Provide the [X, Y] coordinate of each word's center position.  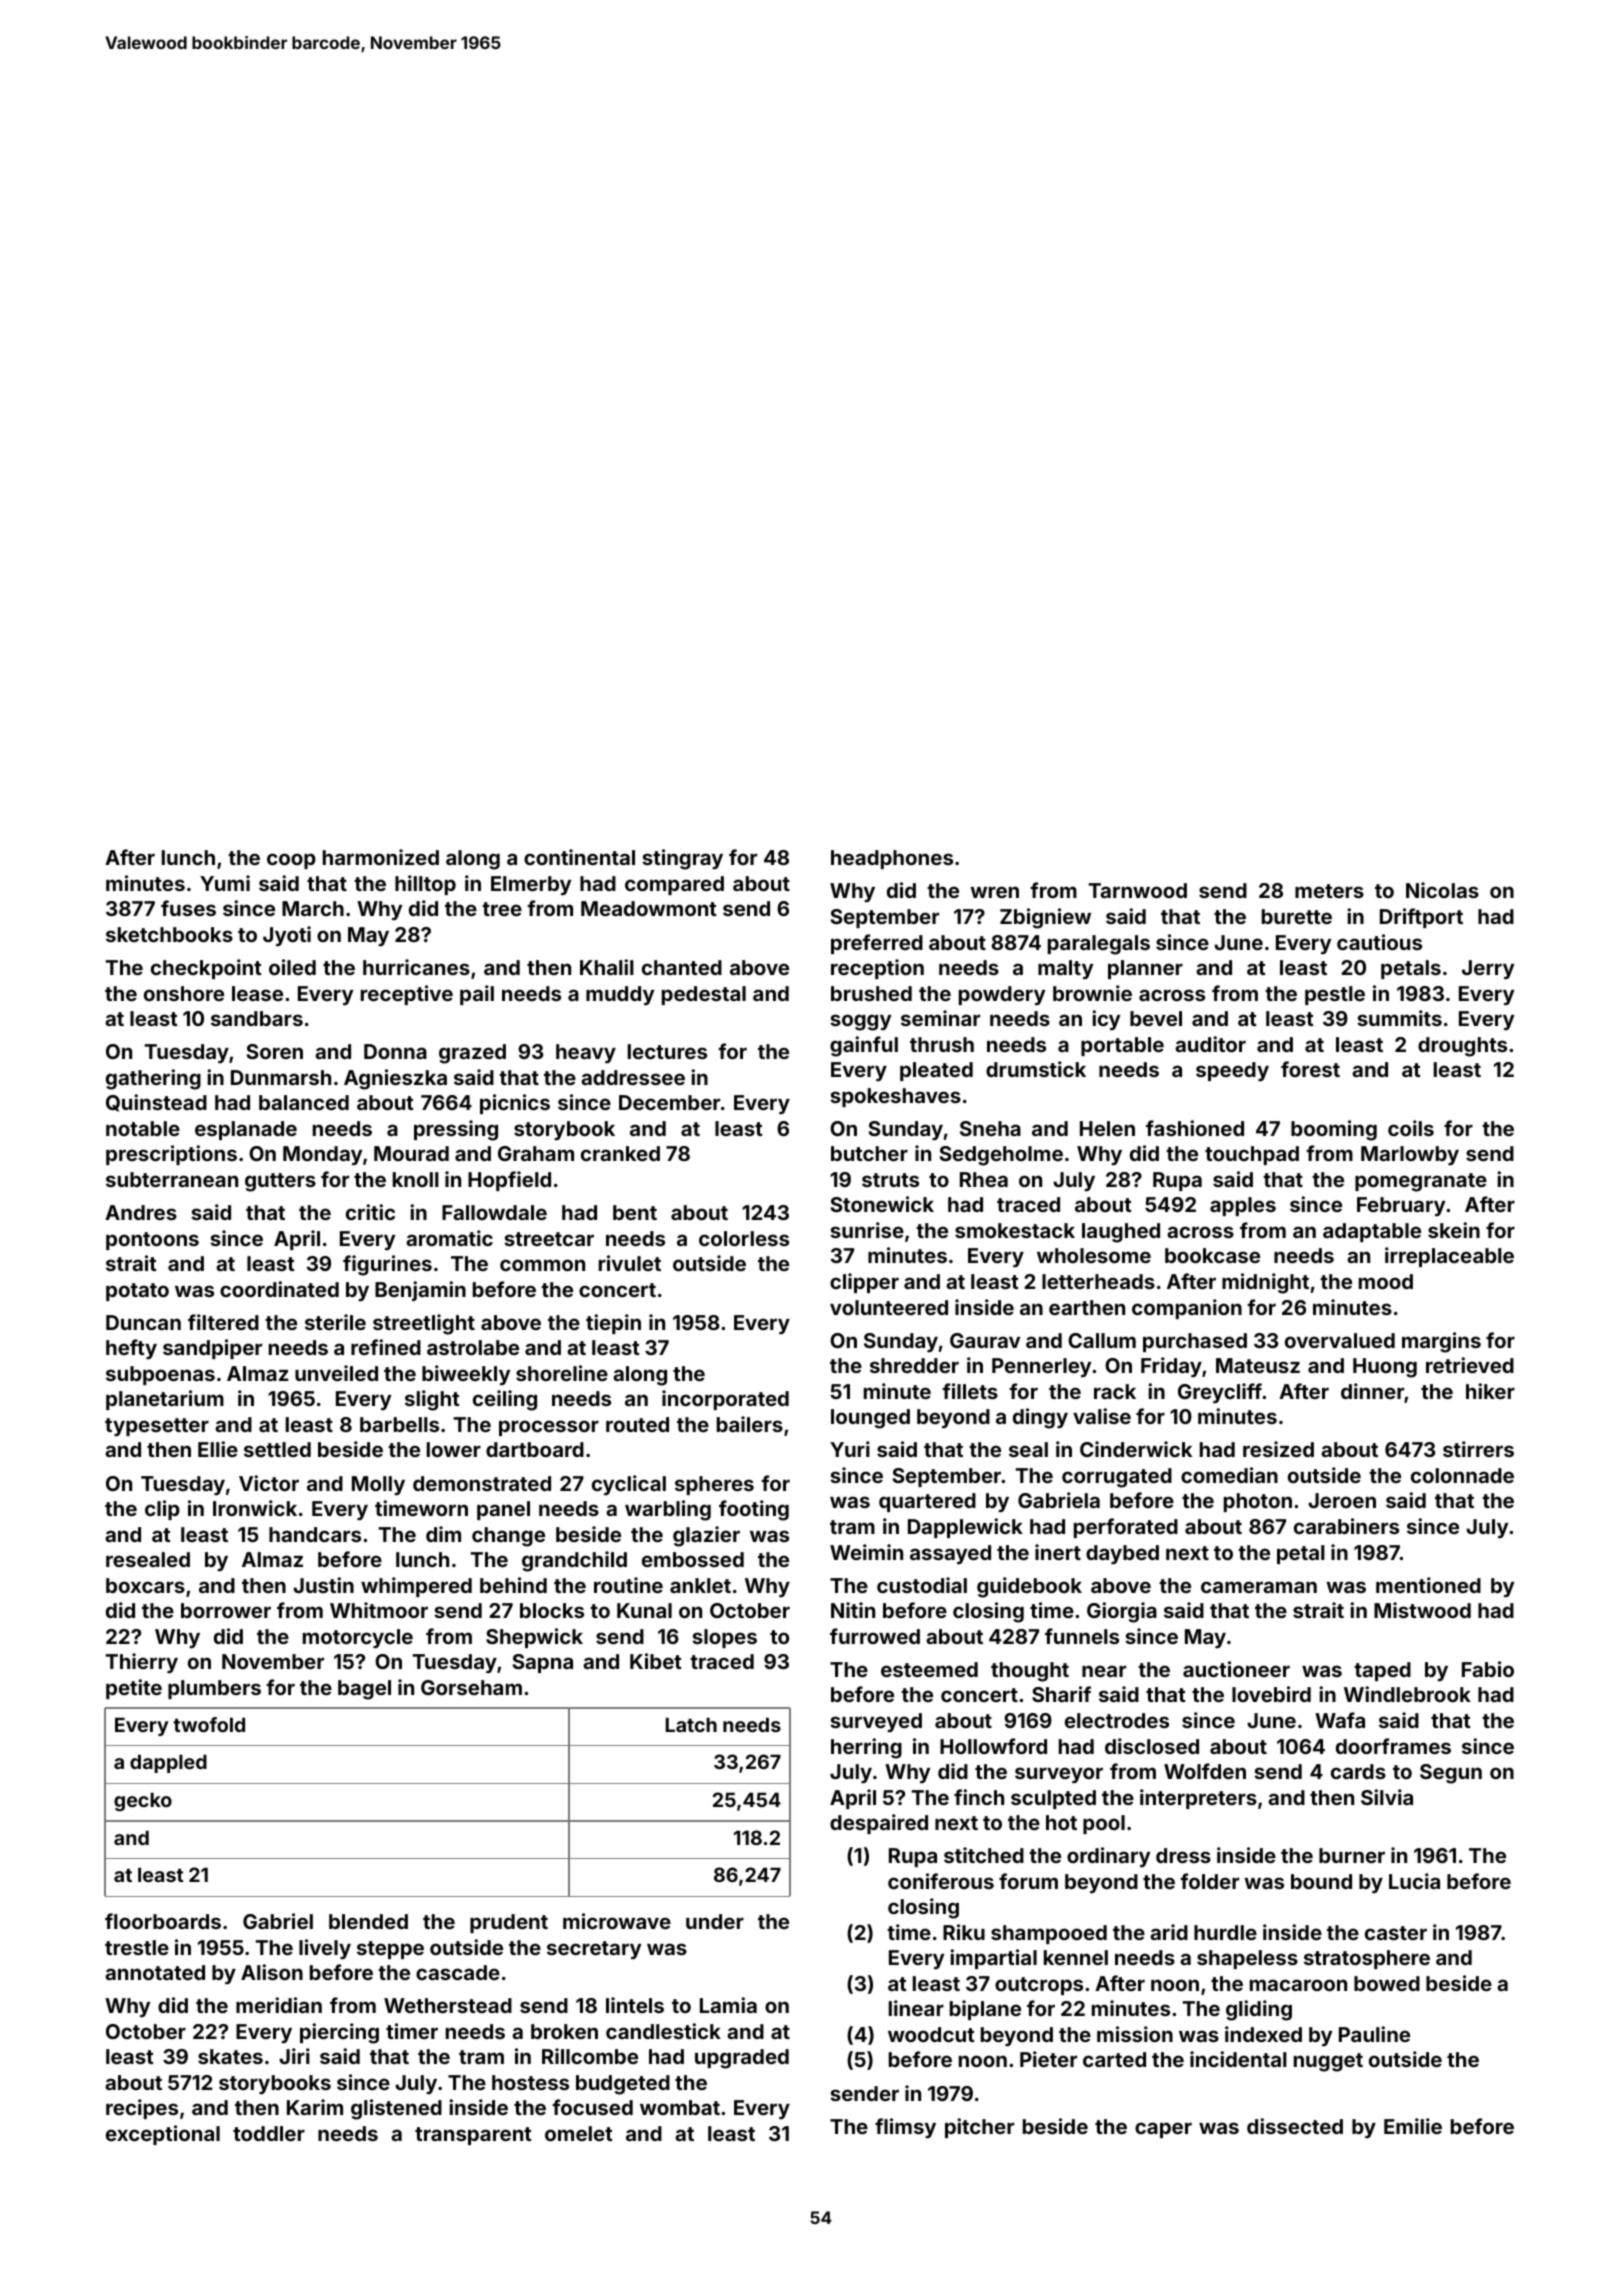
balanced [304, 1102]
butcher [869, 1153]
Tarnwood [1137, 890]
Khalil [607, 967]
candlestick [663, 2031]
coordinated [279, 1289]
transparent [473, 2136]
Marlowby [1410, 1155]
